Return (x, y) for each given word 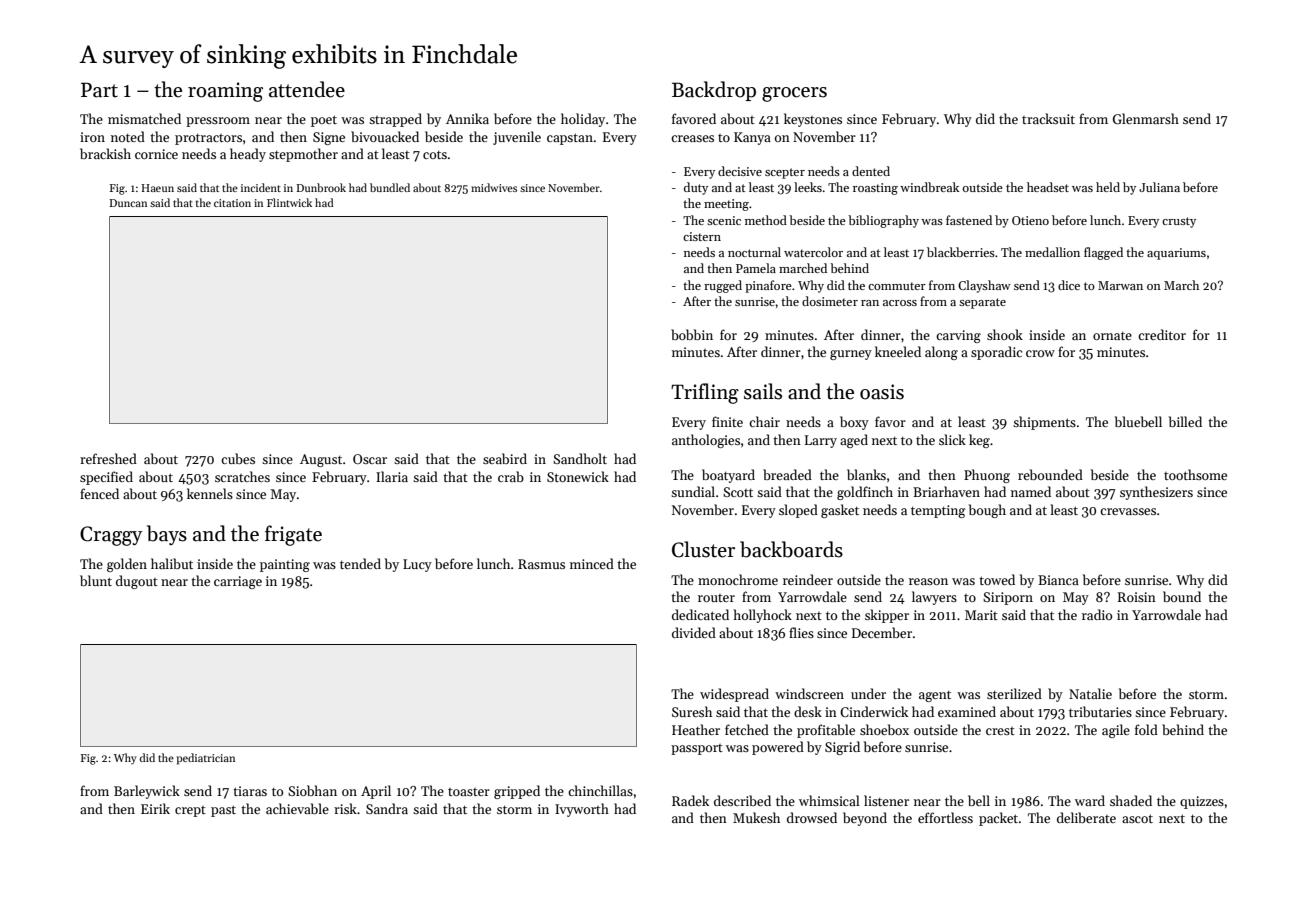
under (868, 693)
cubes (238, 458)
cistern (702, 236)
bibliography (883, 221)
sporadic (996, 353)
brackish (105, 153)
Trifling (705, 393)
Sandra (387, 808)
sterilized (1014, 693)
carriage (238, 582)
